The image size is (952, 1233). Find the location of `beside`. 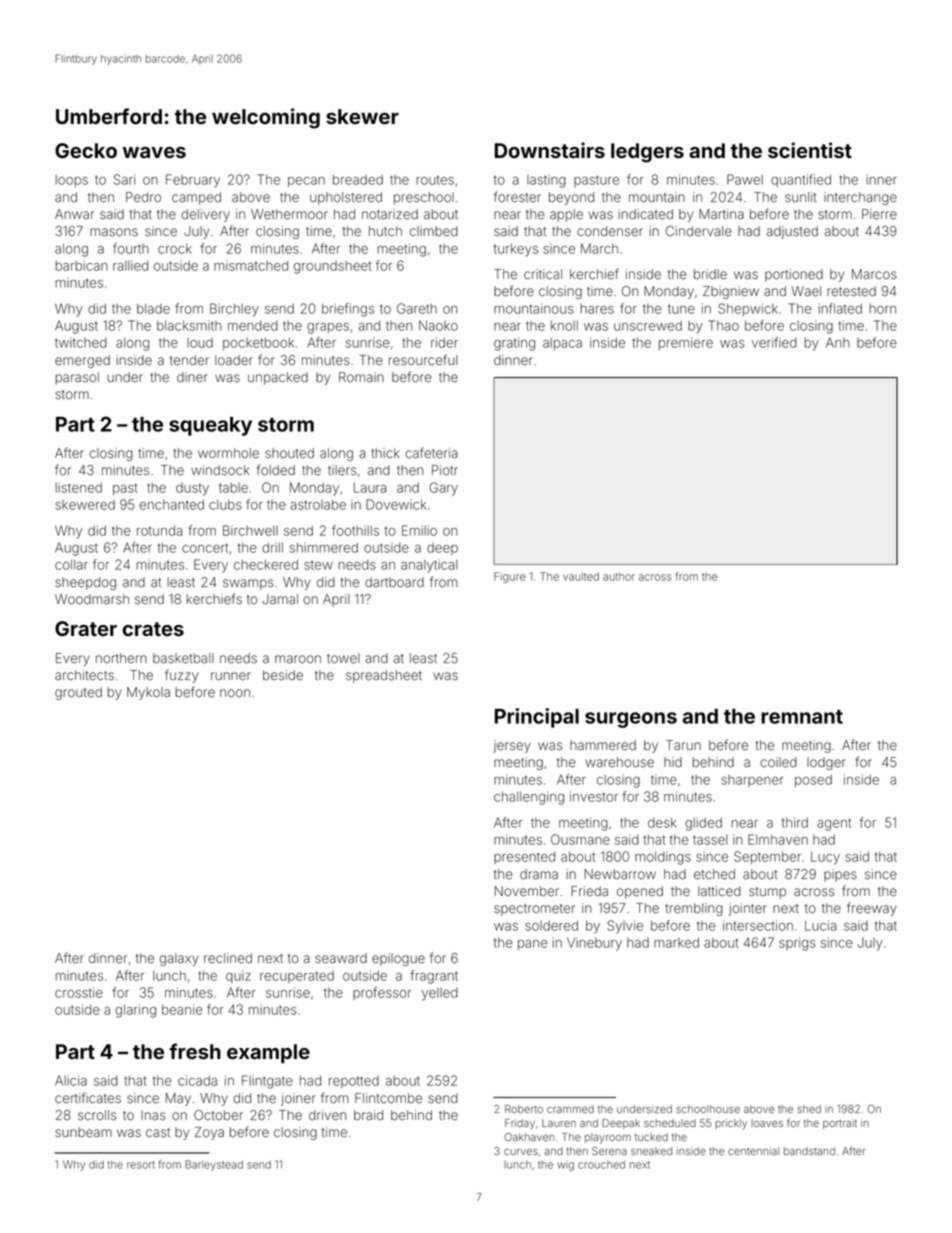

beside is located at coordinates (283, 675).
